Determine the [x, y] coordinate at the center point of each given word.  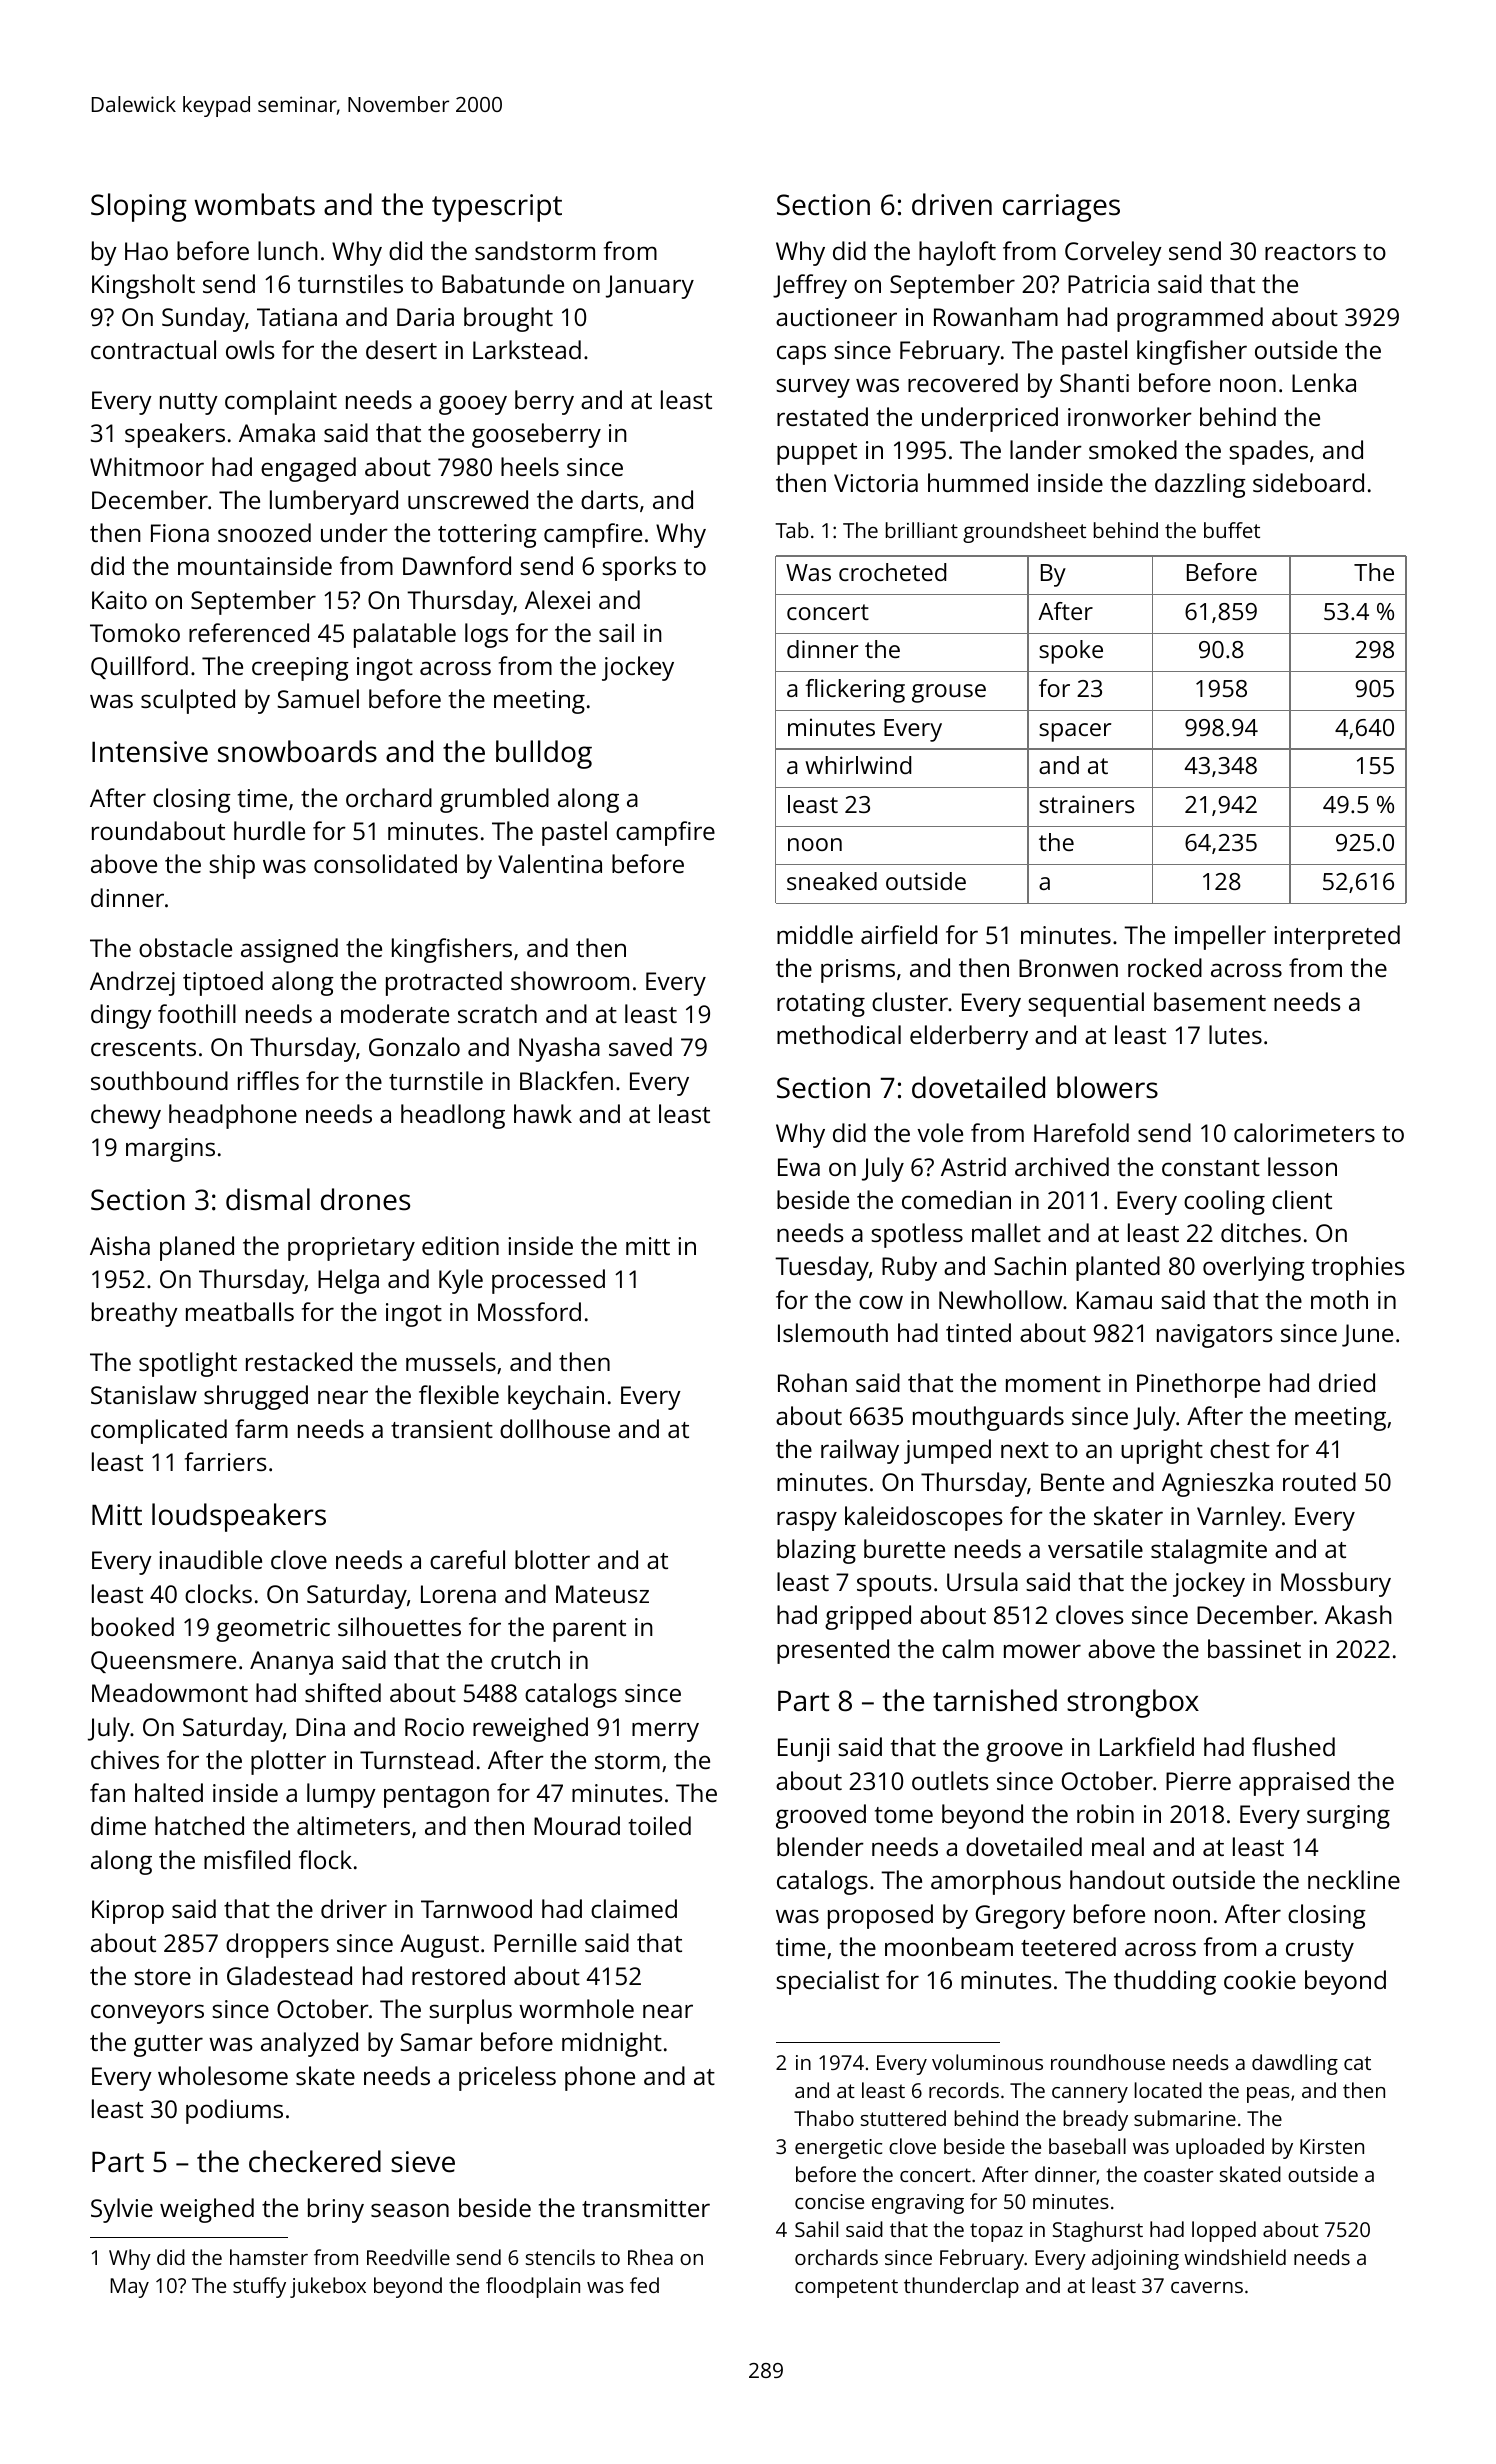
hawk [543, 1113]
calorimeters [1304, 1132]
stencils [560, 2257]
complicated [159, 1431]
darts [609, 499]
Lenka [1324, 382]
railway [860, 1451]
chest [1240, 1448]
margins [170, 1150]
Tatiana [297, 317]
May [129, 2288]
